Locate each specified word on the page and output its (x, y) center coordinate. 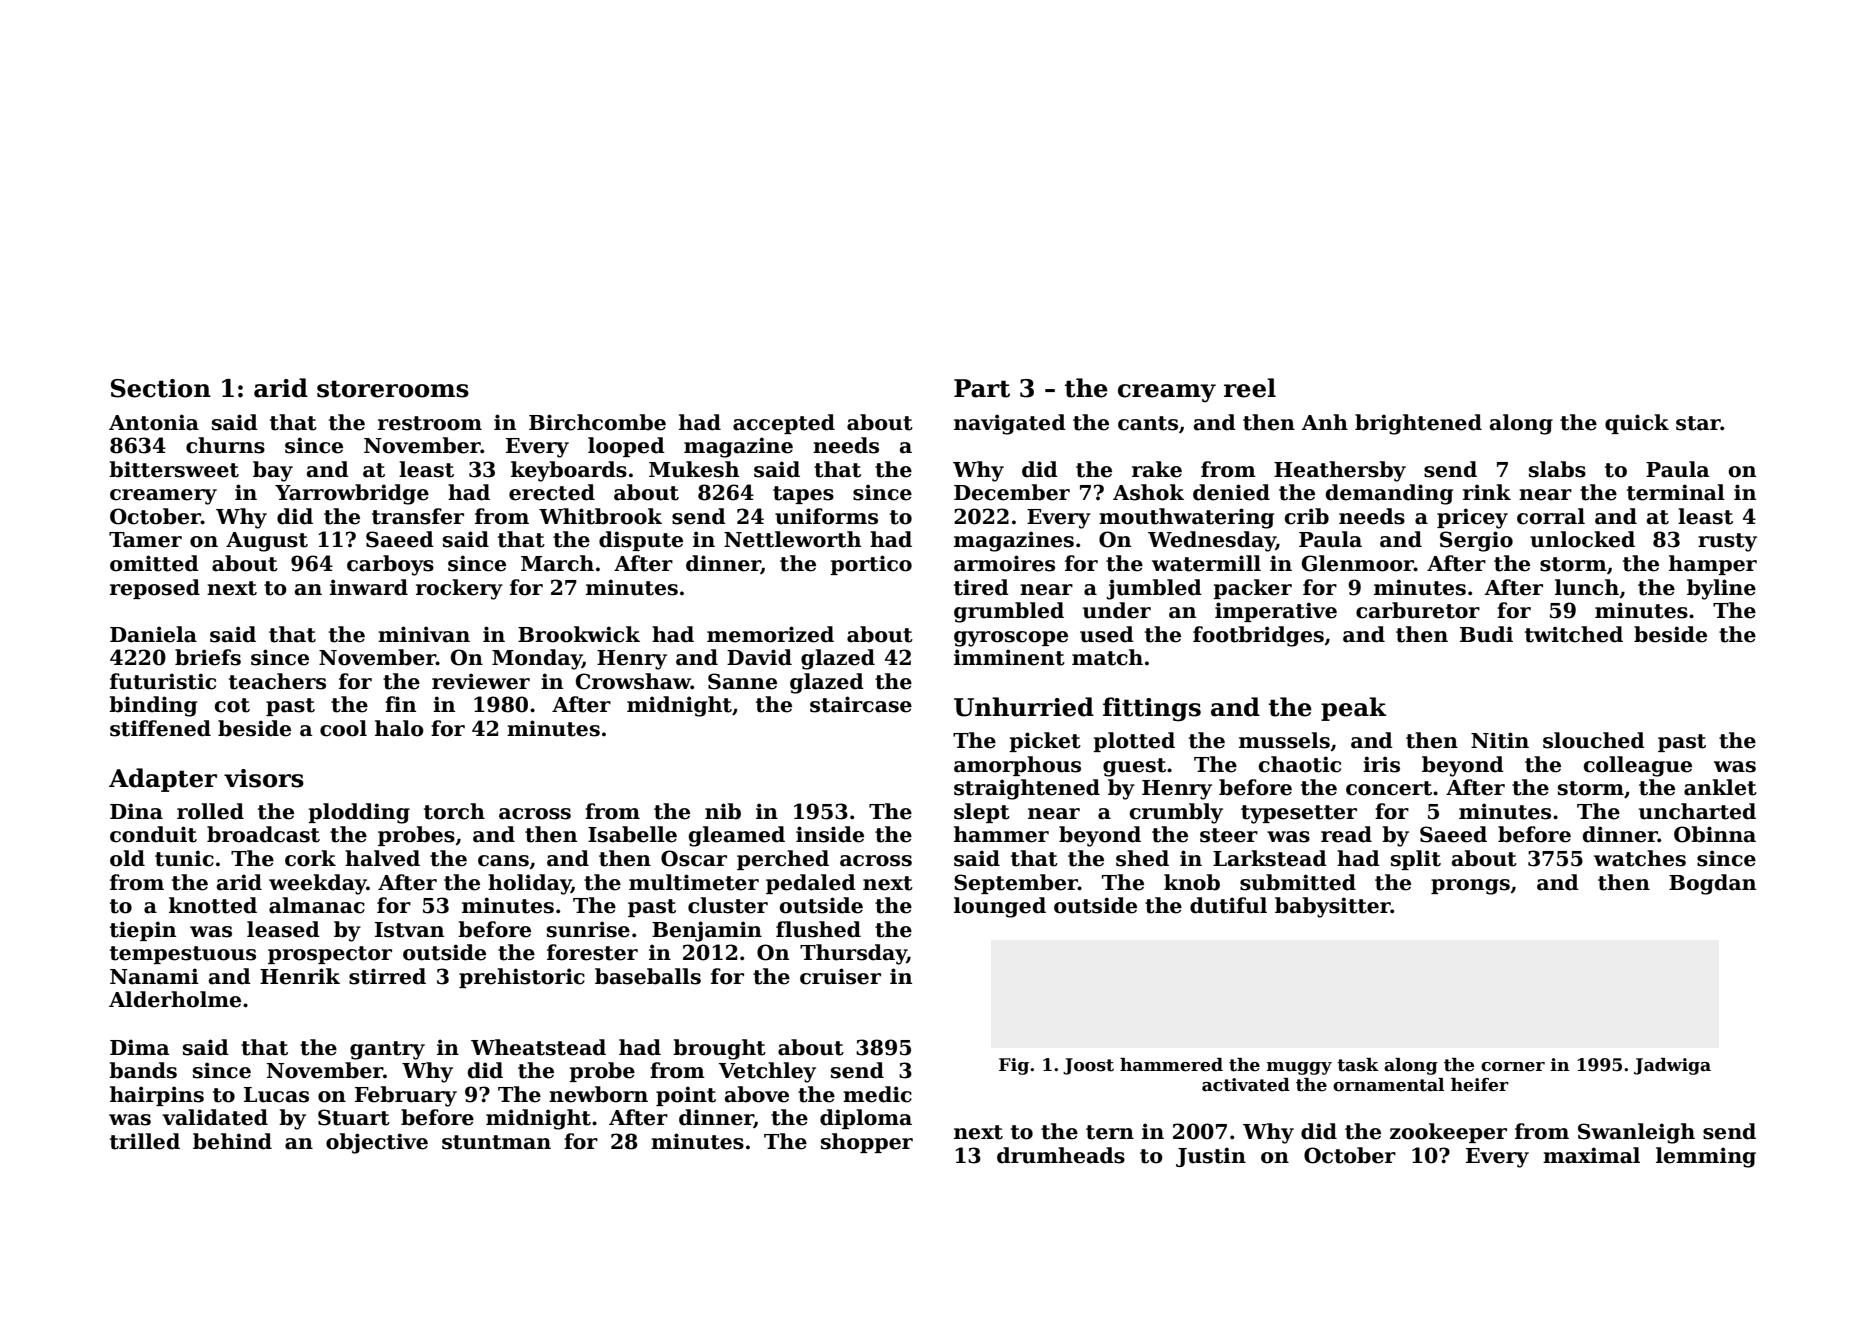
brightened (1418, 424)
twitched (1574, 634)
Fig (1014, 1066)
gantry (387, 1050)
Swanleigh (1636, 1133)
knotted (213, 905)
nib (723, 811)
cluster (728, 905)
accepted (784, 424)
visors (264, 778)
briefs (208, 657)
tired (981, 587)
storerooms (393, 389)
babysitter (1333, 907)
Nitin (1500, 740)
